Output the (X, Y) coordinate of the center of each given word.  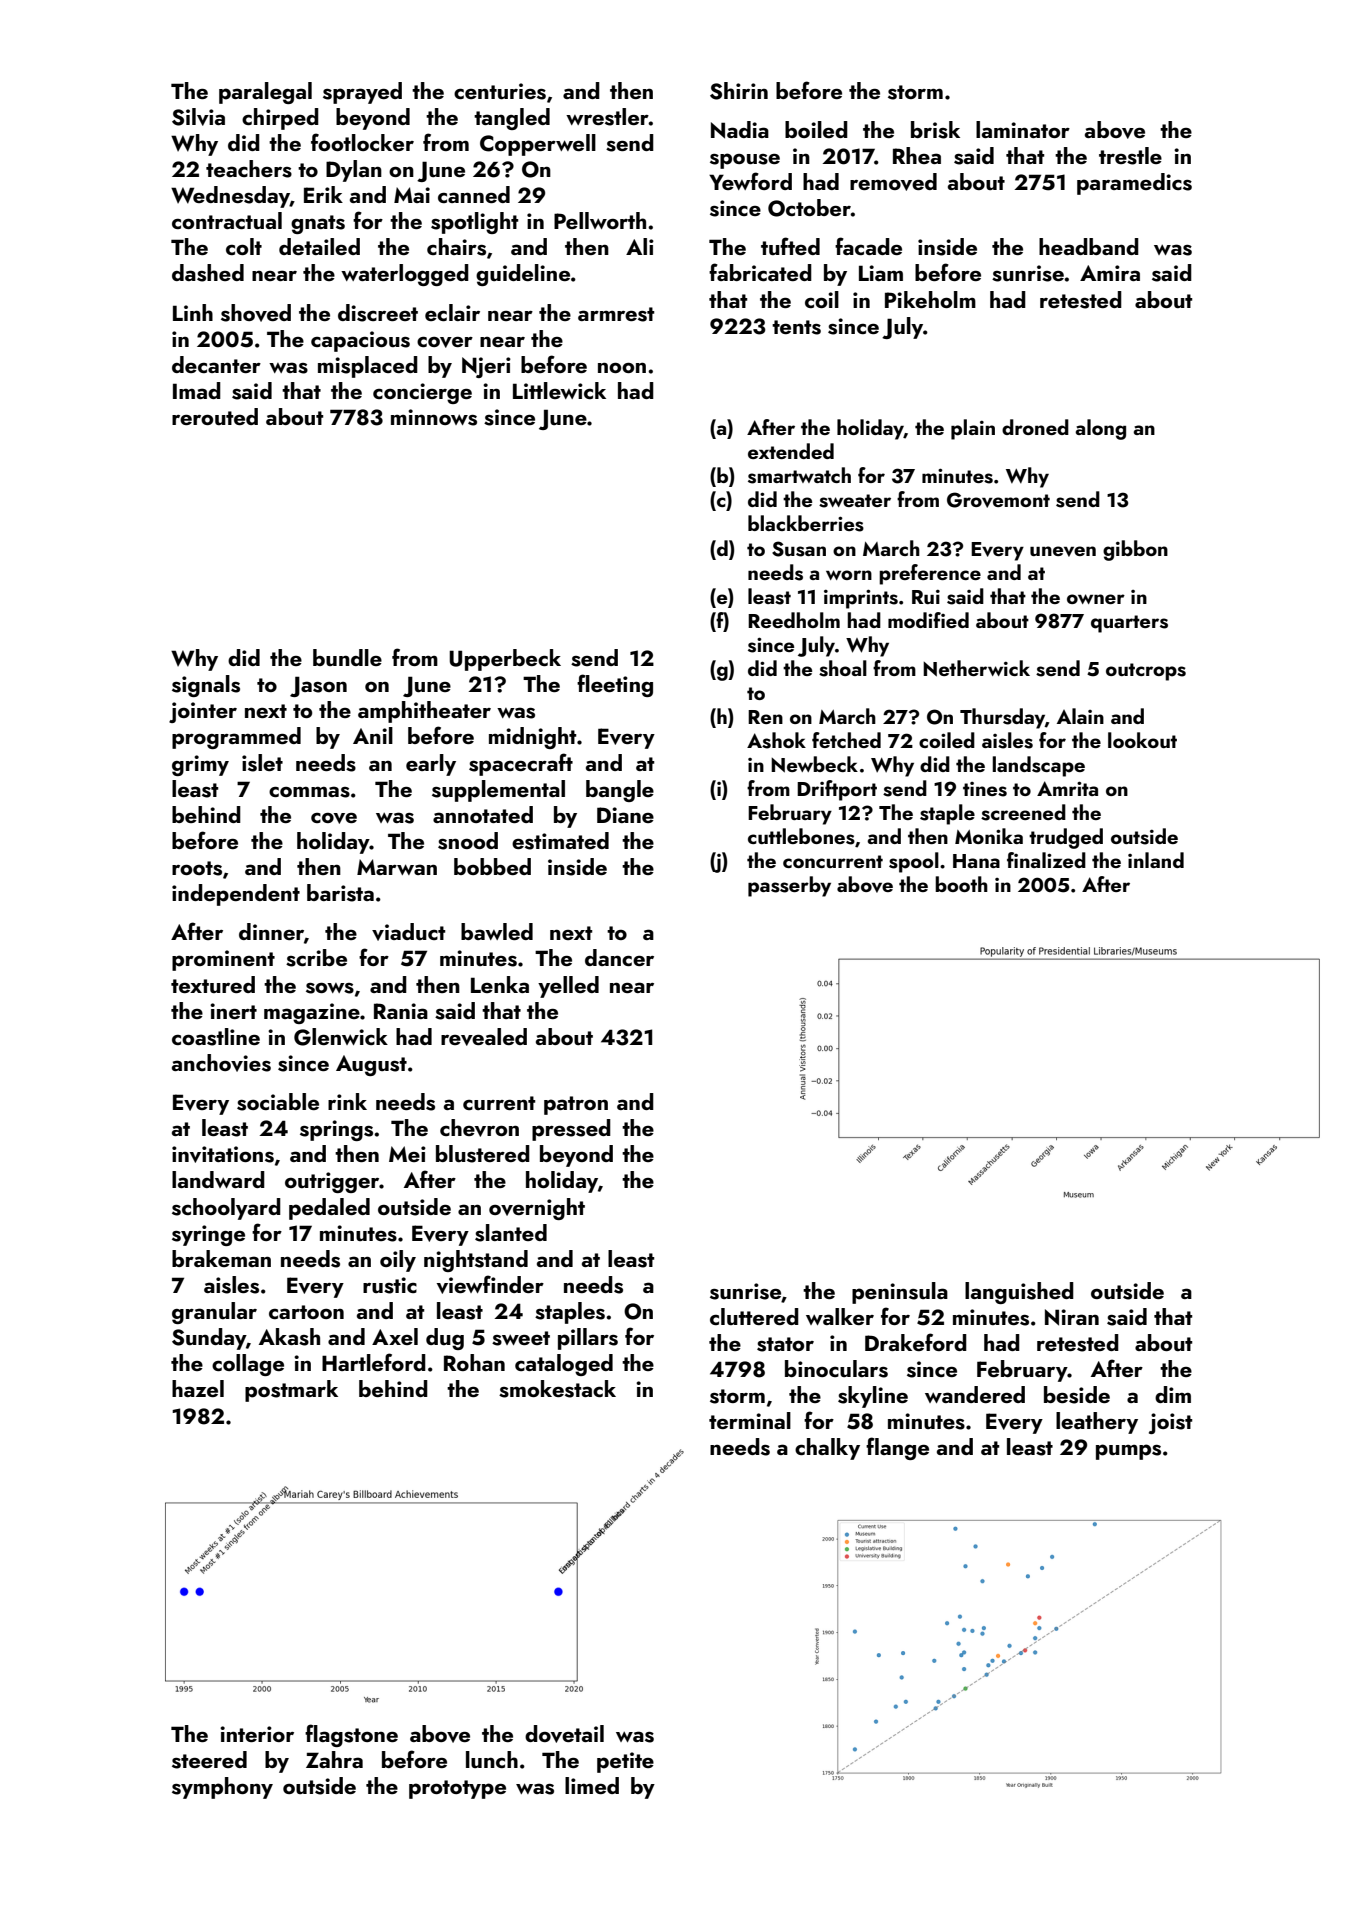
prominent (223, 960)
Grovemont (998, 500)
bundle (347, 657)
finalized (1046, 860)
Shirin (739, 91)
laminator (1023, 129)
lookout (1142, 740)
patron (576, 1105)
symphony (222, 1788)
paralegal (265, 93)
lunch (492, 1759)
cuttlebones (801, 836)
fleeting (615, 685)
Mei (407, 1154)
